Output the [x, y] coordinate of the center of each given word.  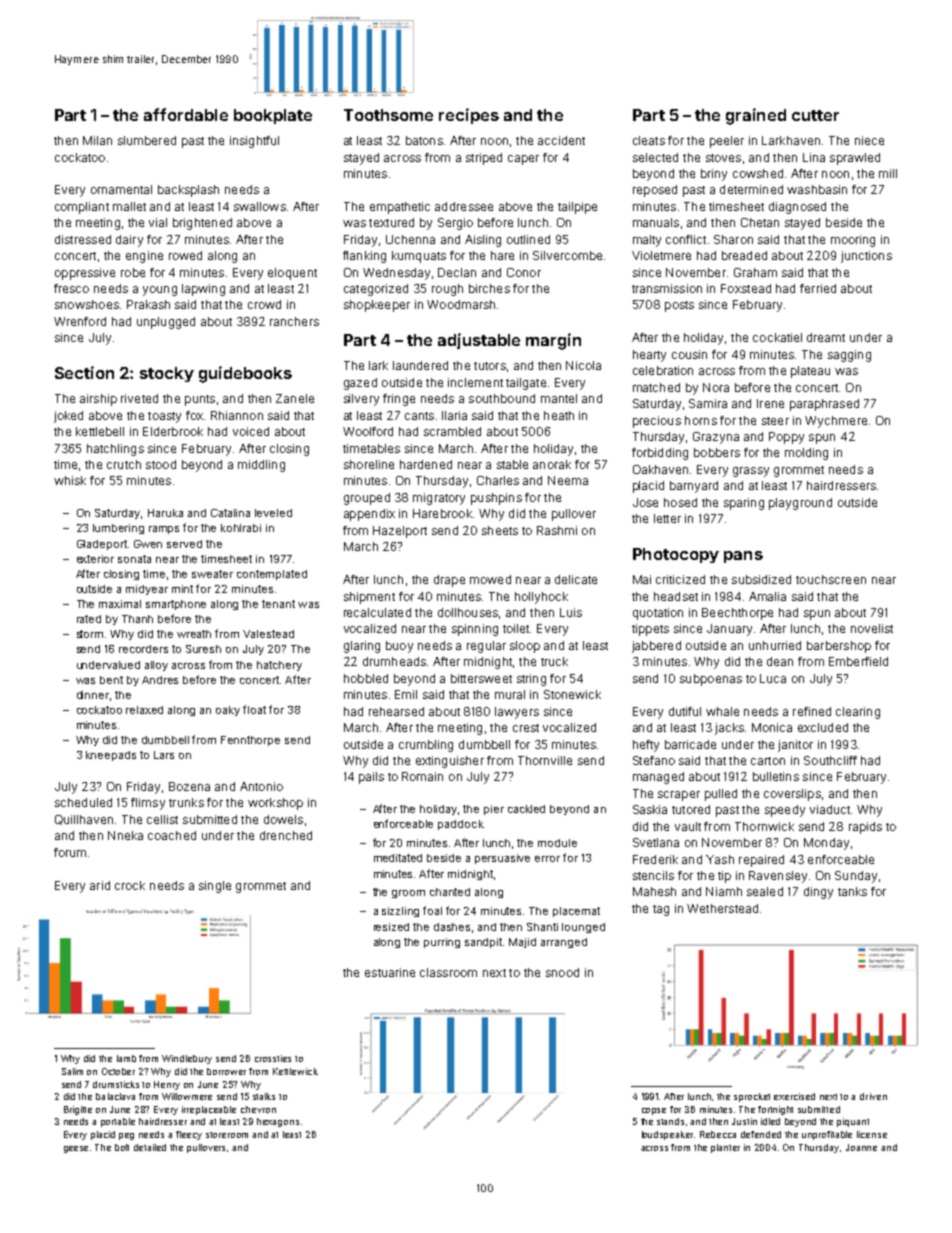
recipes [469, 116]
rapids [865, 828]
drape [449, 581]
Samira [708, 403]
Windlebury [187, 1059]
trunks [186, 802]
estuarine [390, 972]
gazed [360, 384]
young [160, 291]
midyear [147, 590]
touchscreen [831, 579]
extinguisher [450, 762]
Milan [97, 140]
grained [756, 116]
